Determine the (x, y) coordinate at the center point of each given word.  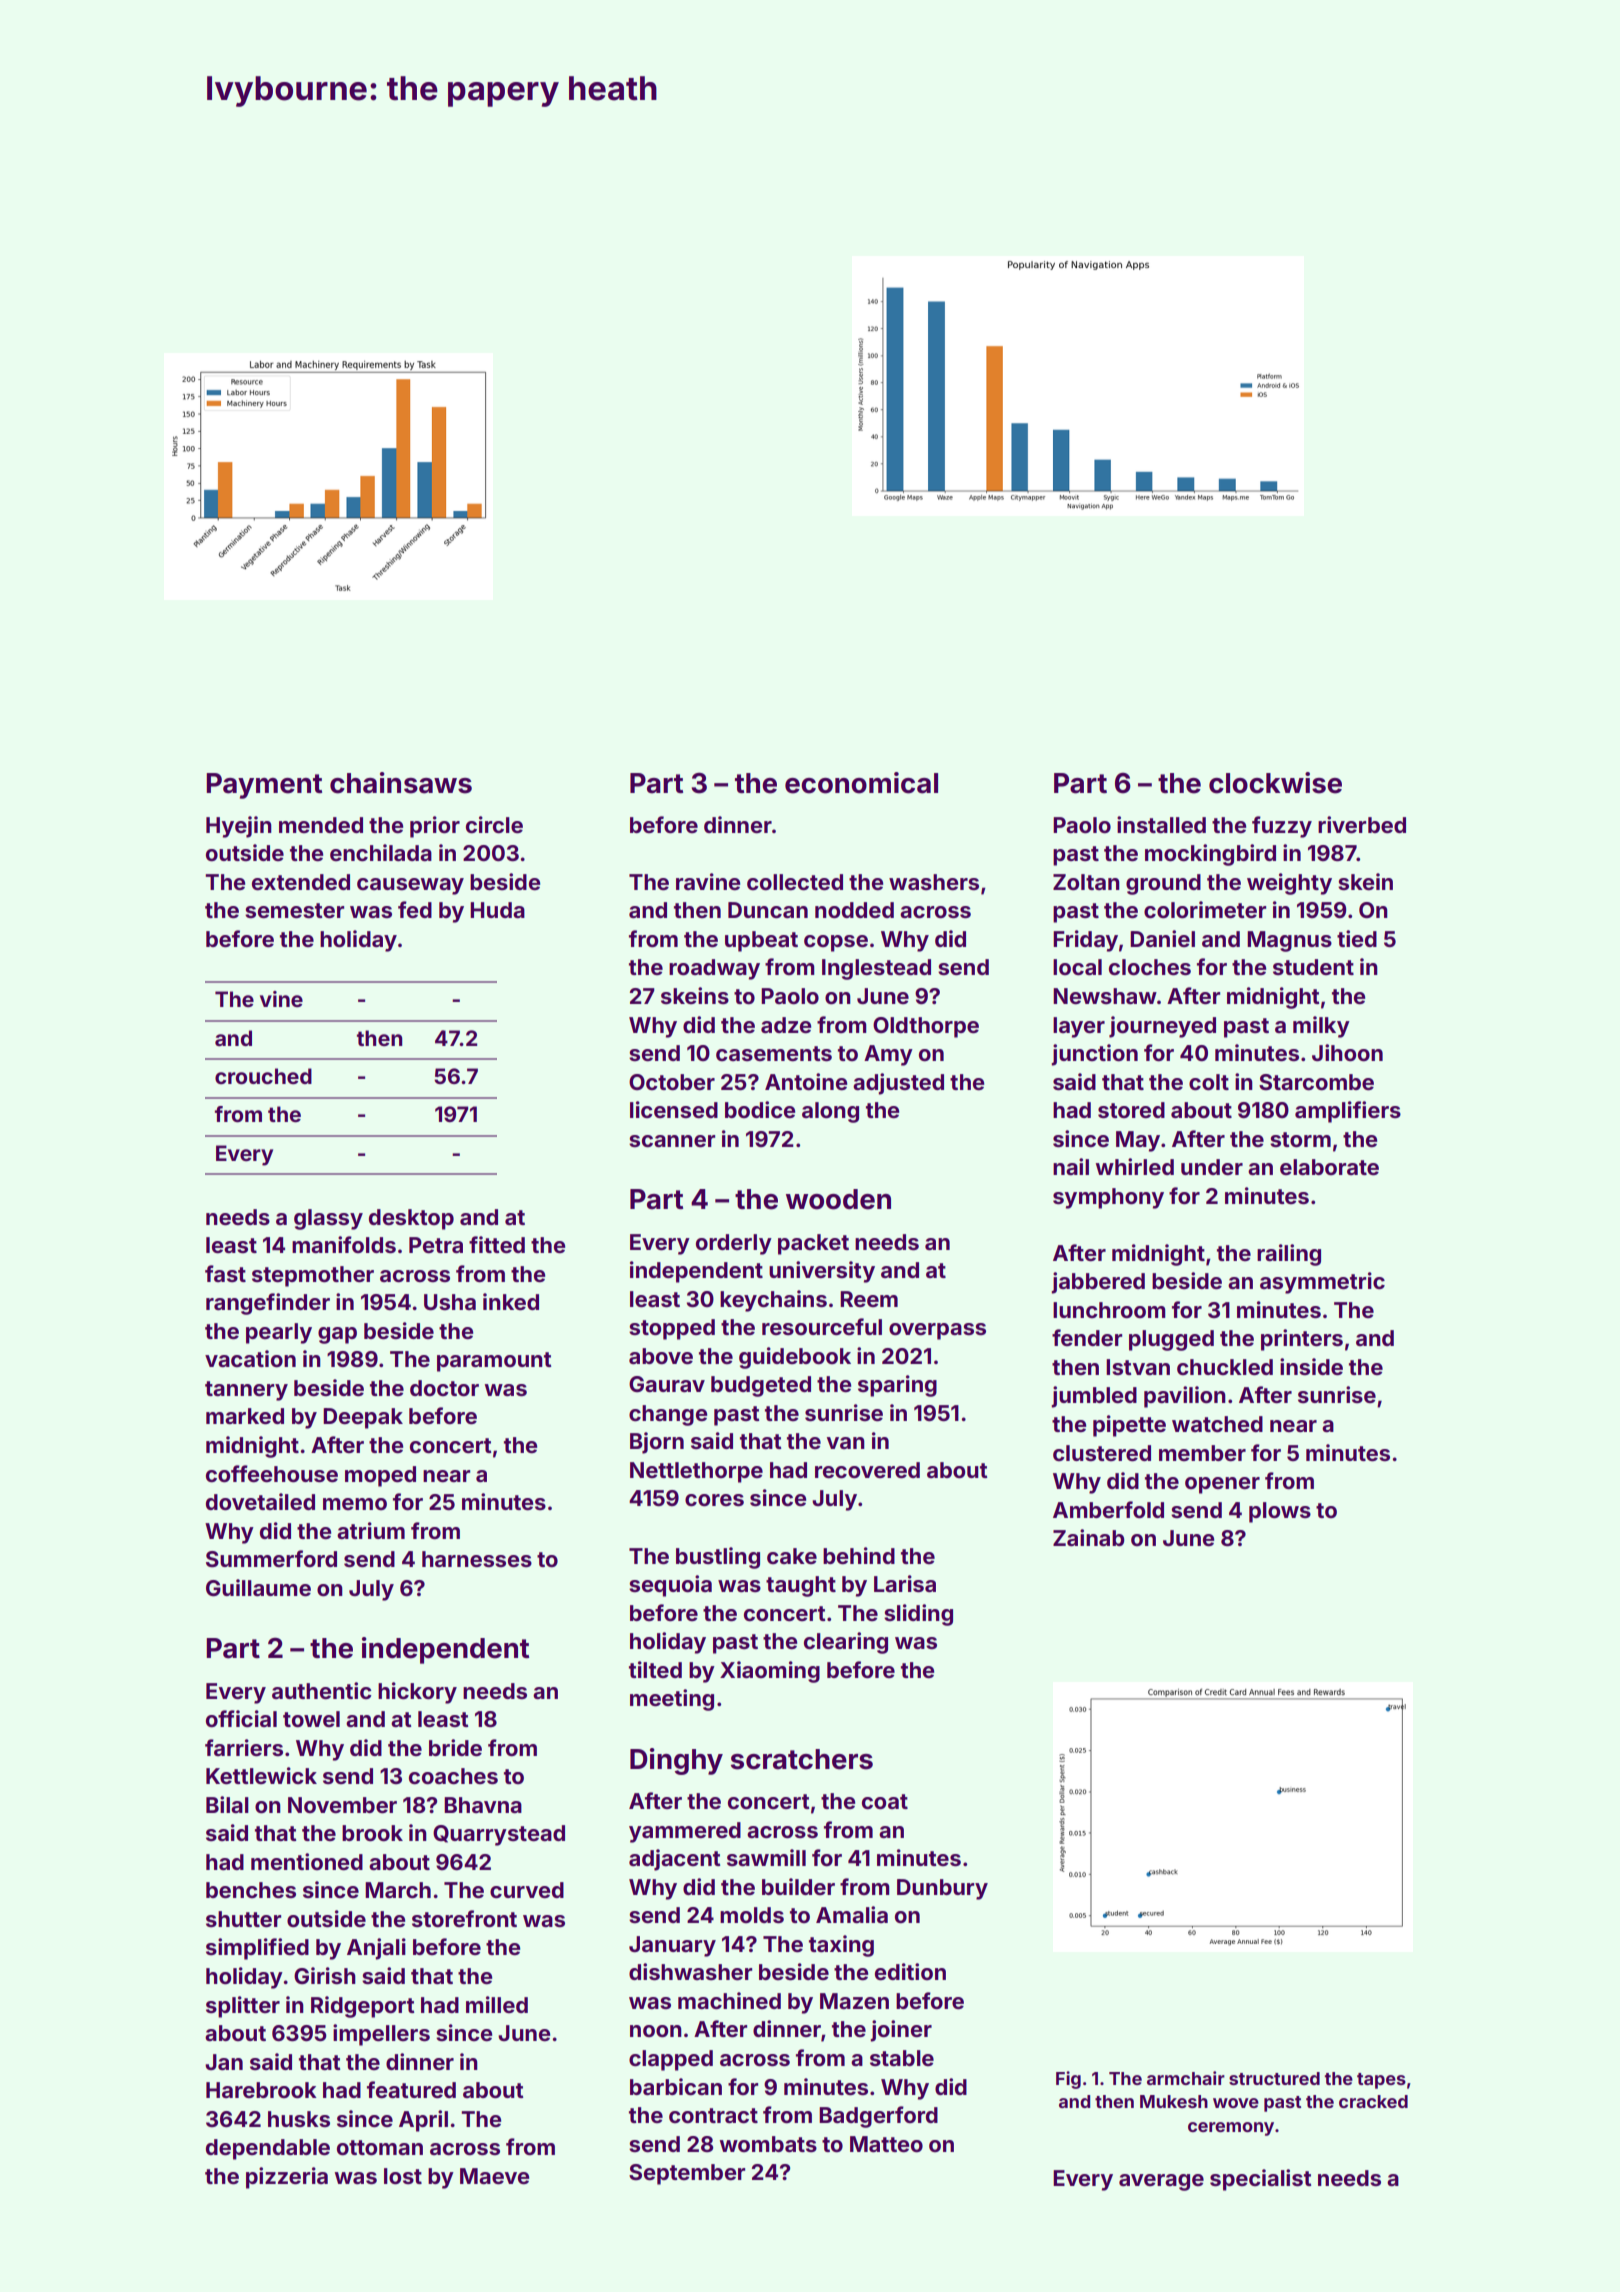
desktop (411, 1219)
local (1077, 967)
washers (934, 882)
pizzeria (287, 2178)
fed (415, 909)
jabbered (1098, 1283)
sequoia (670, 1586)
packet (813, 1244)
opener (1222, 1485)
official (241, 1718)
